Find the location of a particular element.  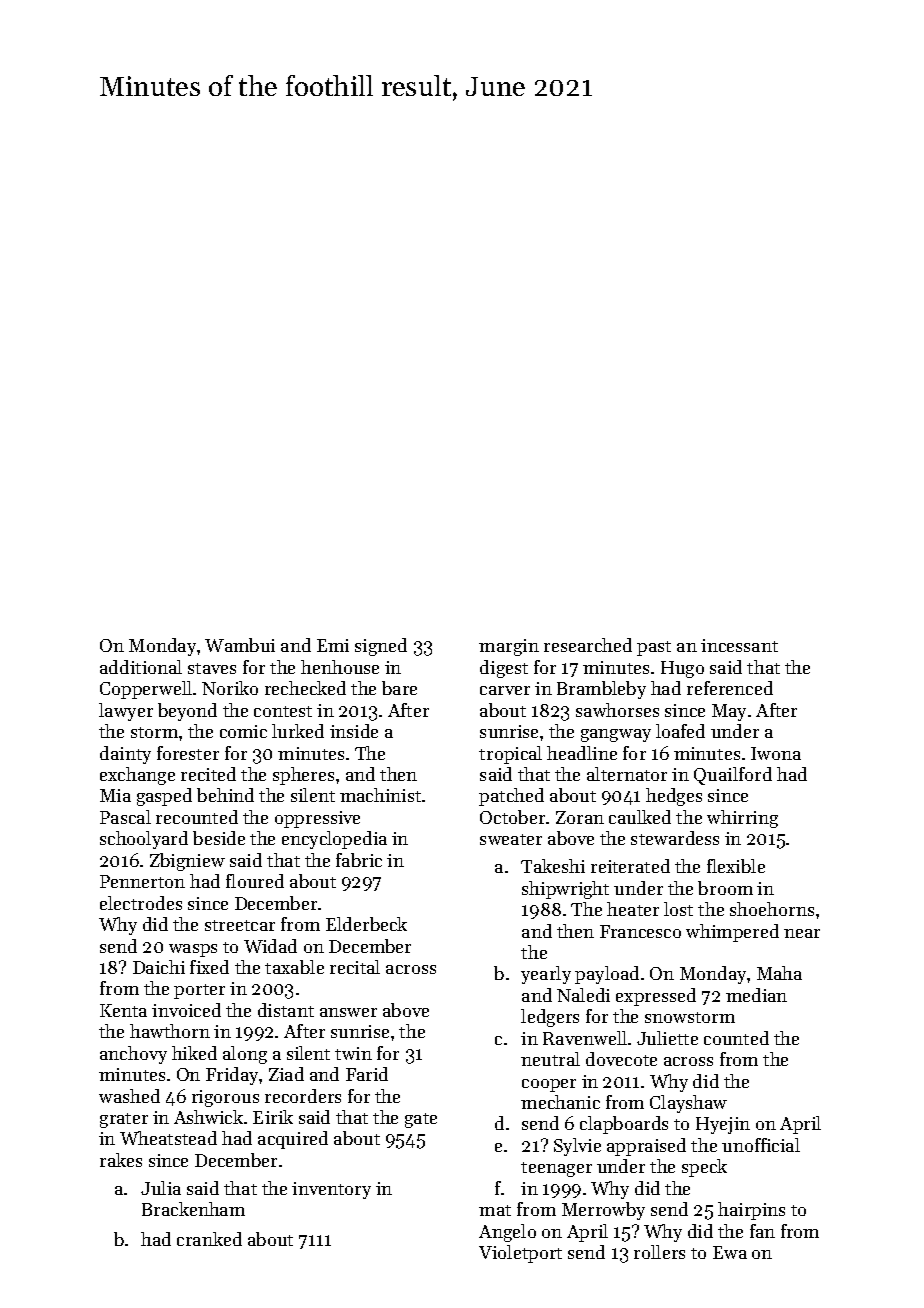

Violetport is located at coordinates (520, 1254).
